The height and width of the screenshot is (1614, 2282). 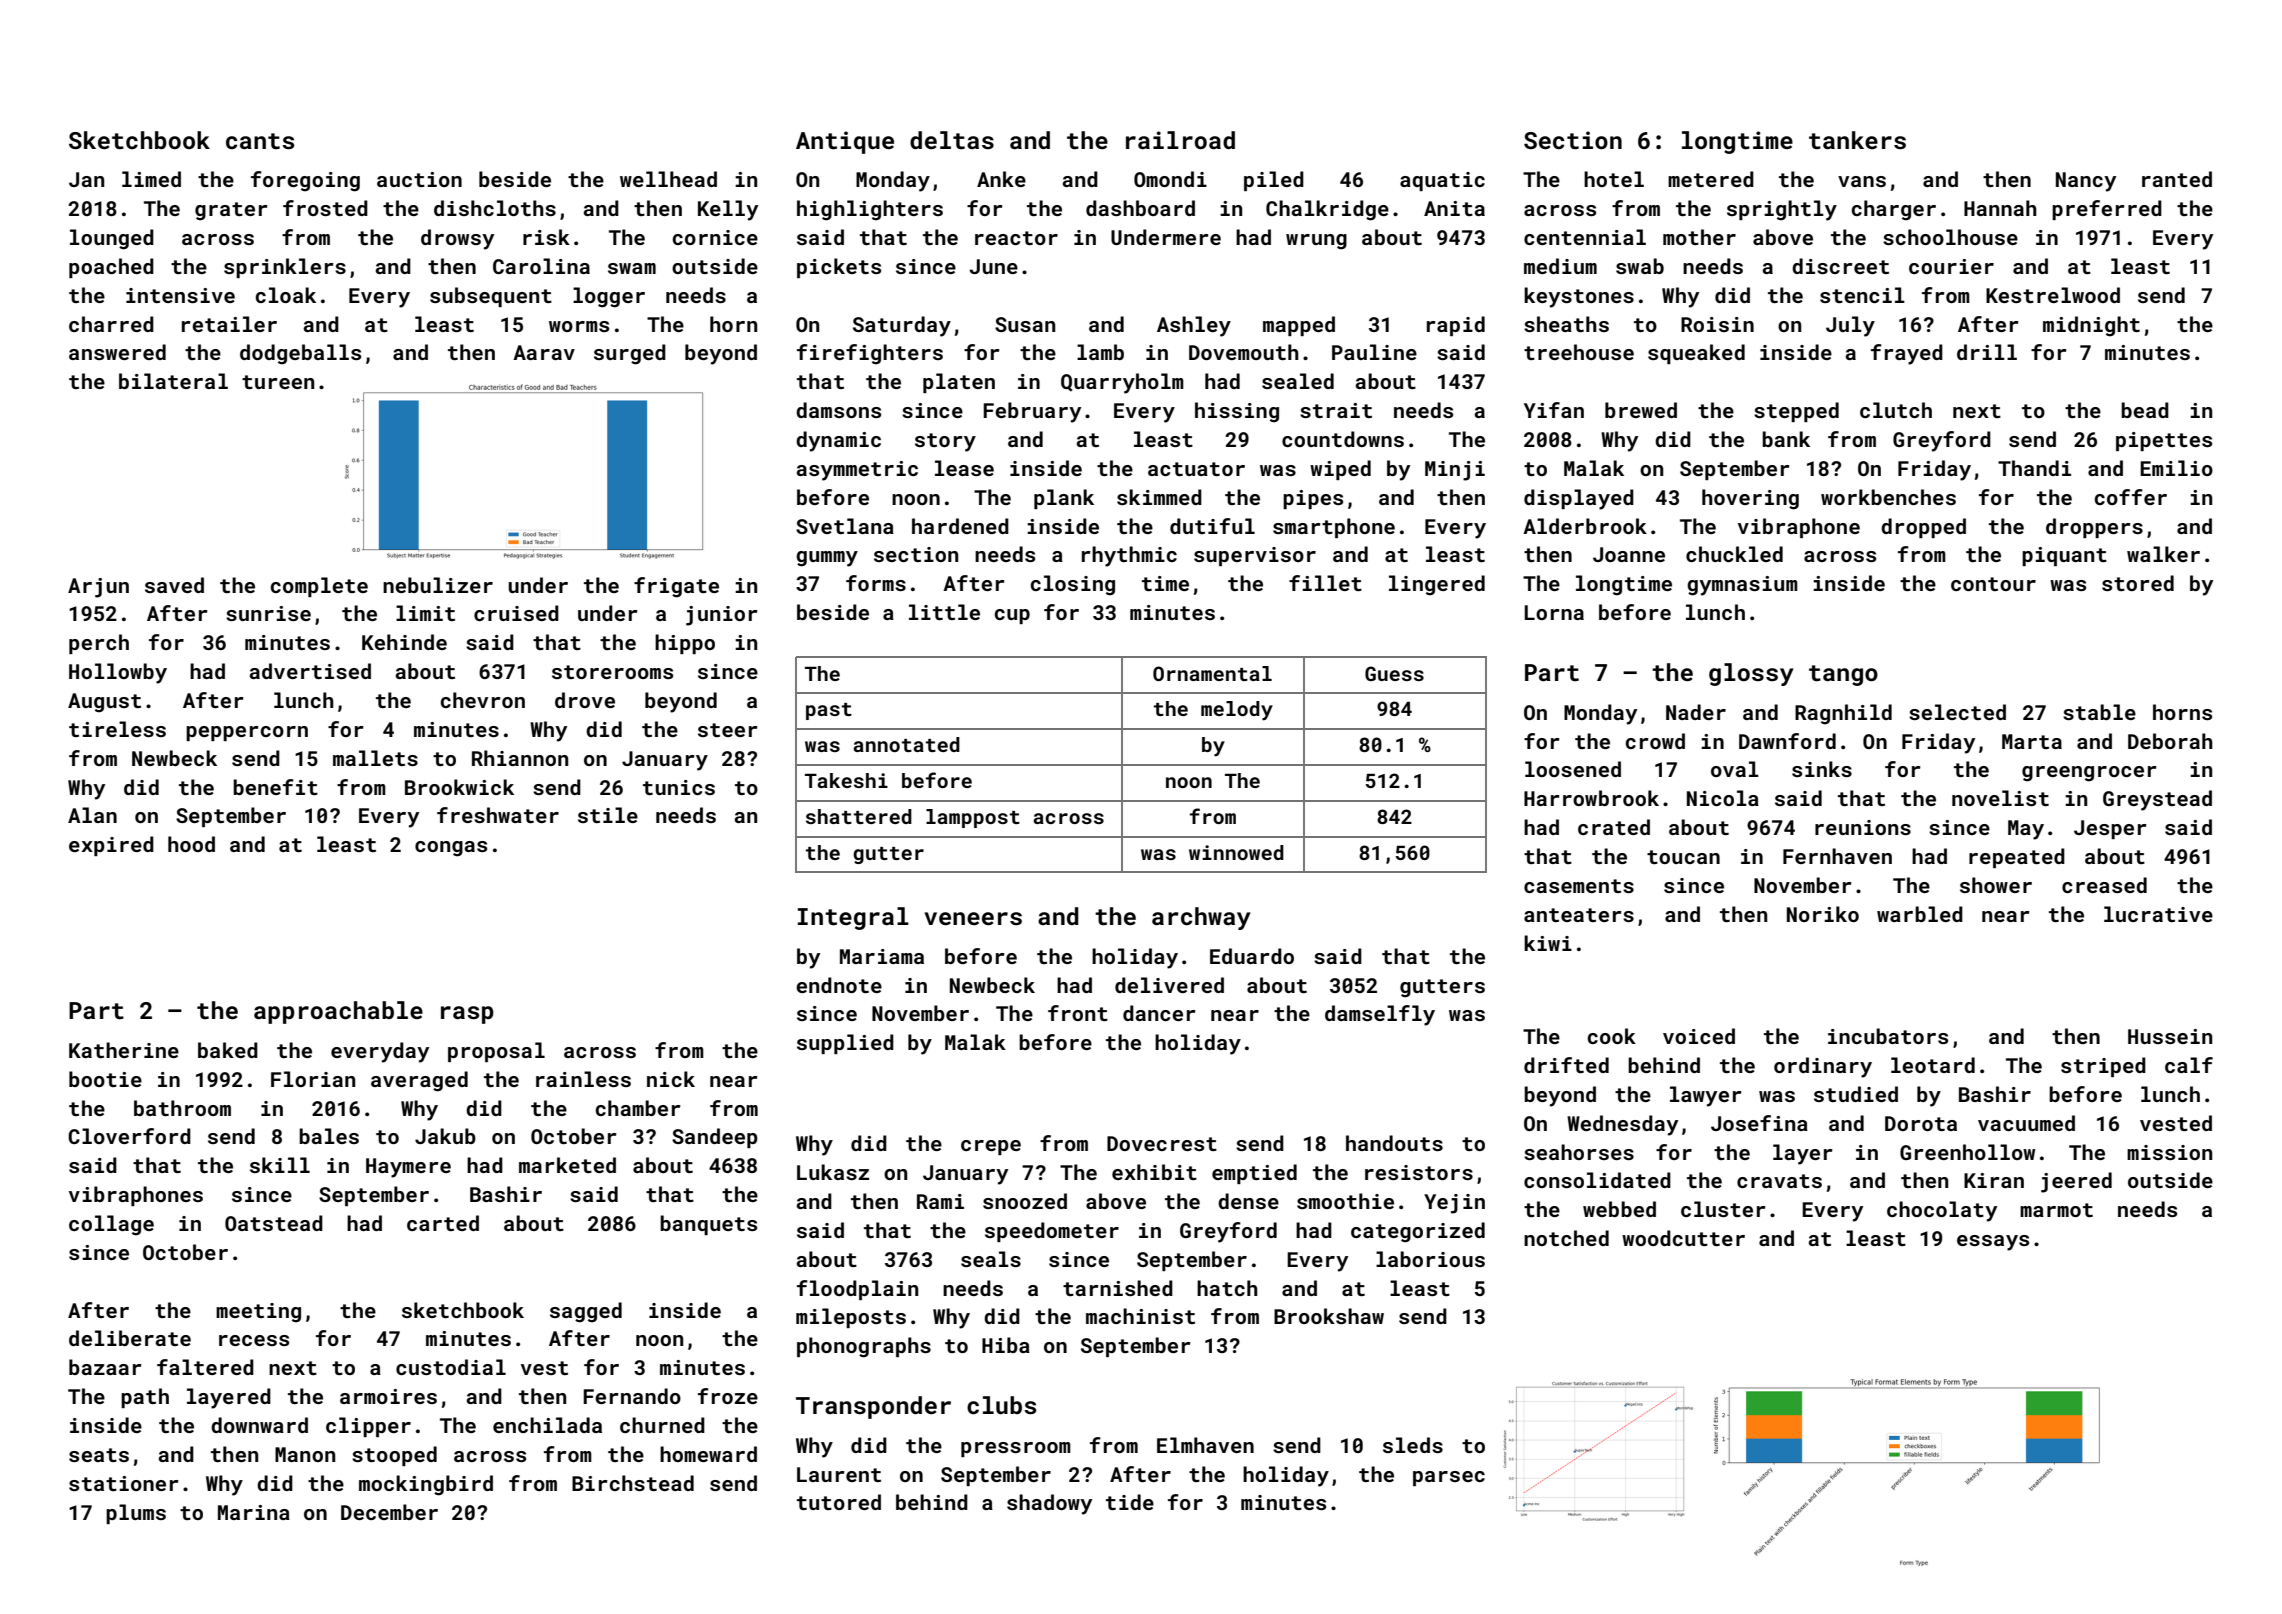 I want to click on woodcutter, so click(x=1683, y=1238).
